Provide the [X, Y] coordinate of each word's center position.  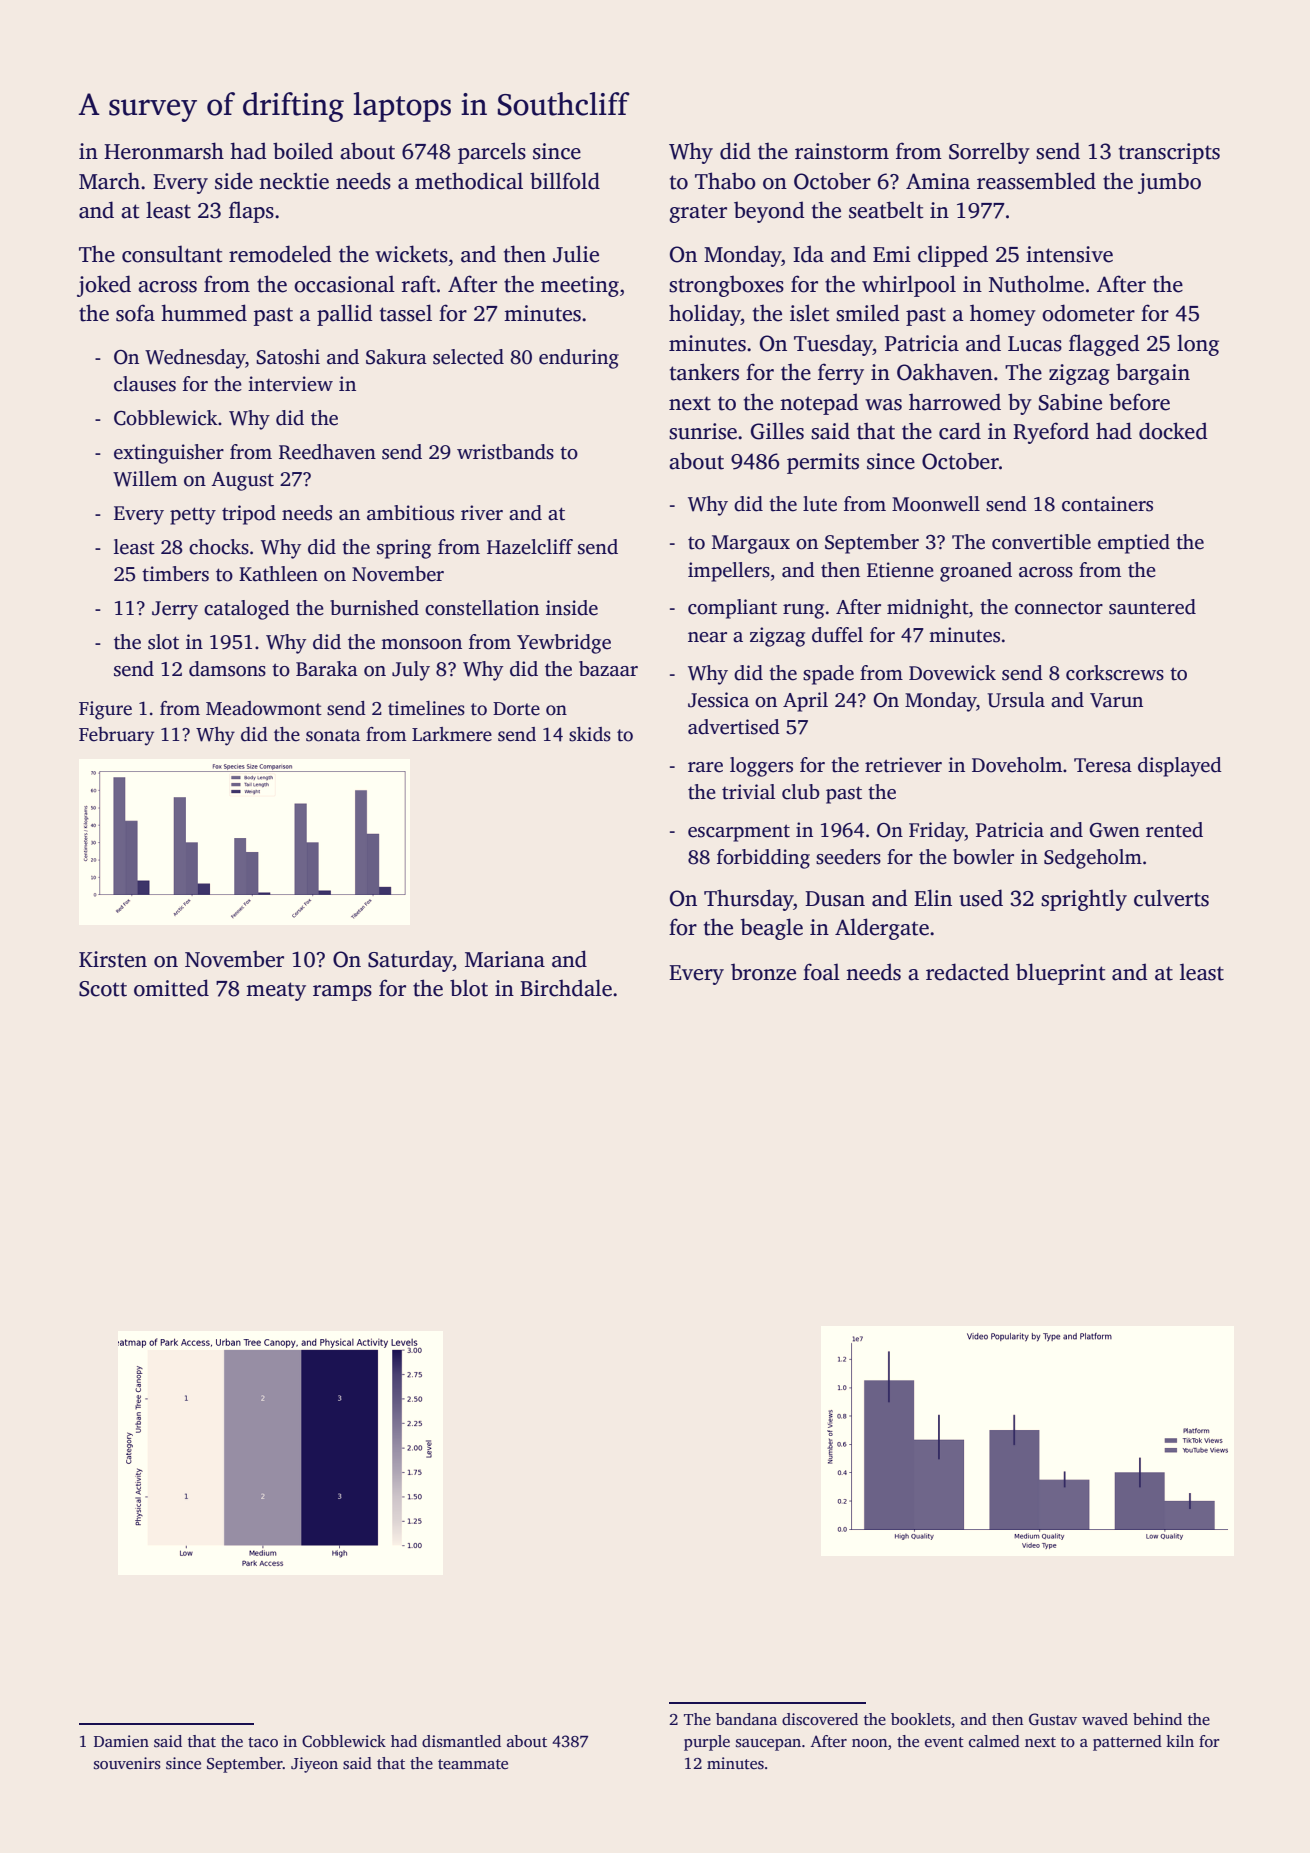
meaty [276, 991]
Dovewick [952, 673]
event [944, 1742]
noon [869, 1743]
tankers [704, 372]
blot [469, 988]
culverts [1171, 898]
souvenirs [127, 1763]
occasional [344, 284]
